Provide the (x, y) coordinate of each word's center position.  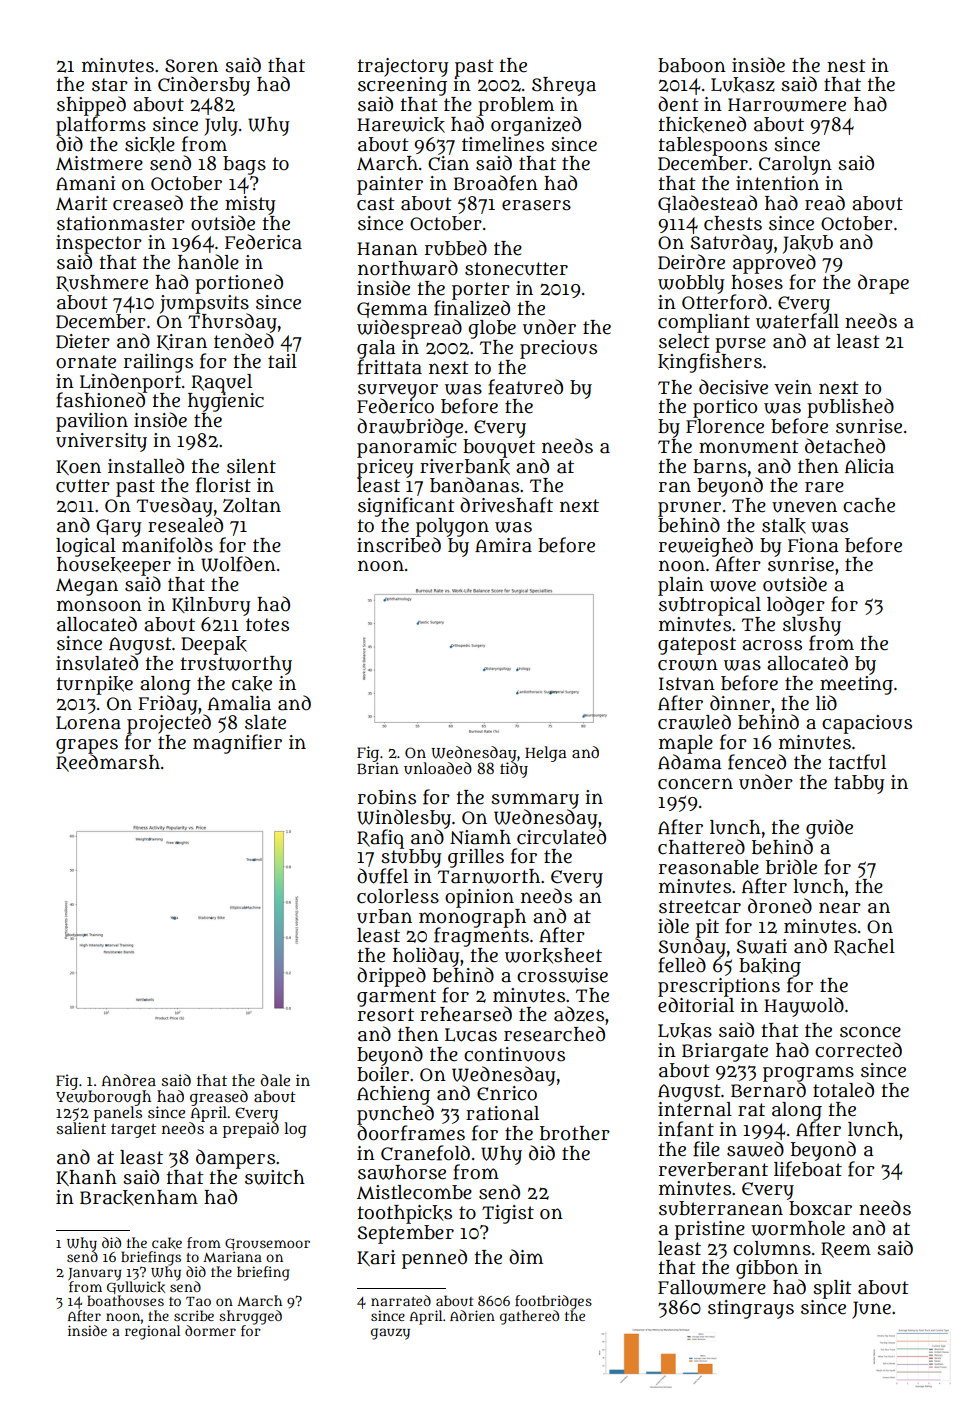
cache (869, 505)
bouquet (499, 448)
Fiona (813, 545)
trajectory (403, 67)
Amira (503, 545)
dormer (210, 1330)
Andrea (129, 1080)
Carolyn (795, 165)
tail (282, 361)
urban (384, 916)
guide (829, 829)
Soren (191, 66)
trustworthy (236, 665)
